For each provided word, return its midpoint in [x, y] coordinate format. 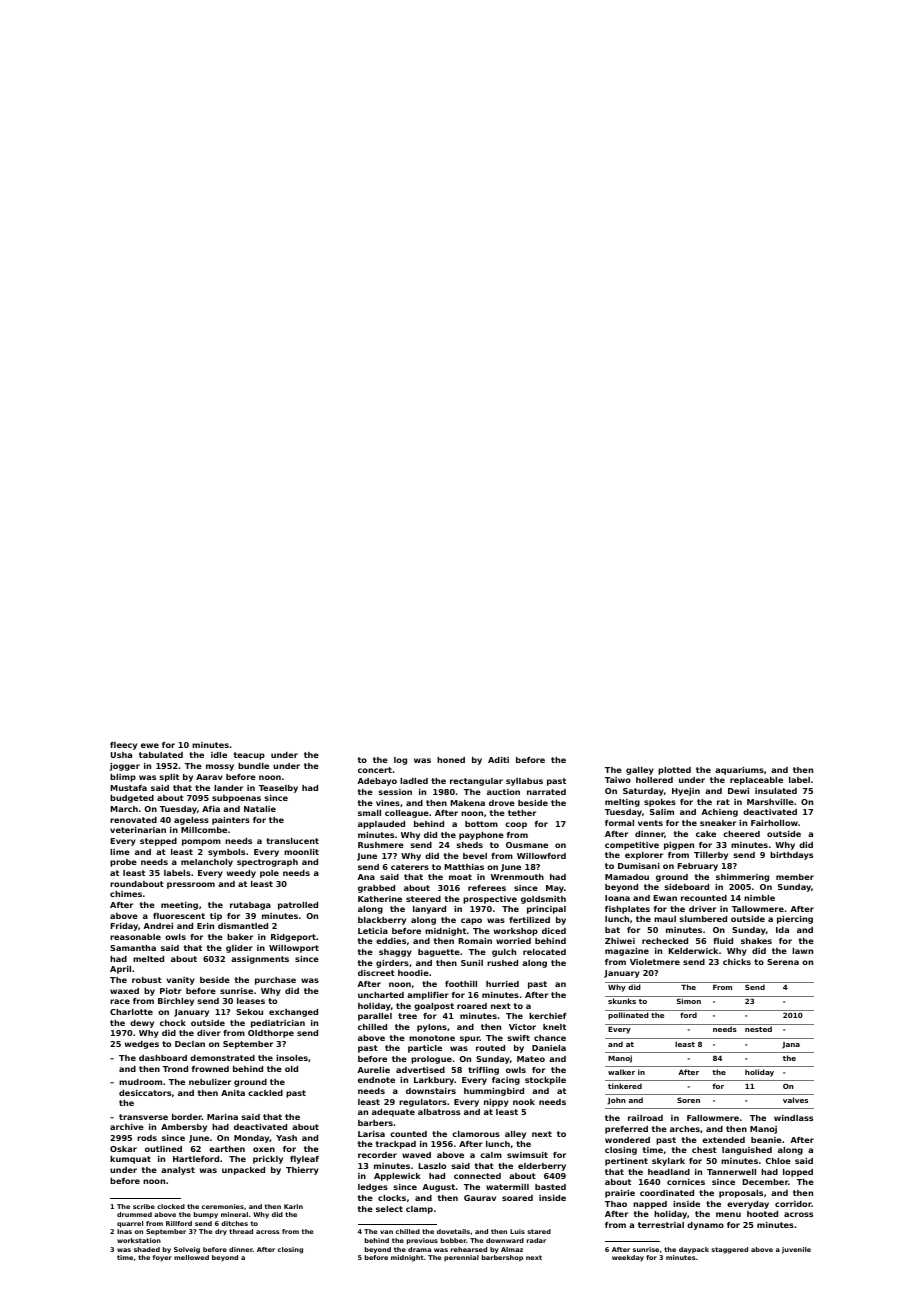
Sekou [249, 1012]
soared [517, 1198]
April [120, 970]
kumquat [130, 1160]
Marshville [770, 802]
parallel [375, 1017]
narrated [546, 792]
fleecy [123, 746]
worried [513, 941]
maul [665, 919]
